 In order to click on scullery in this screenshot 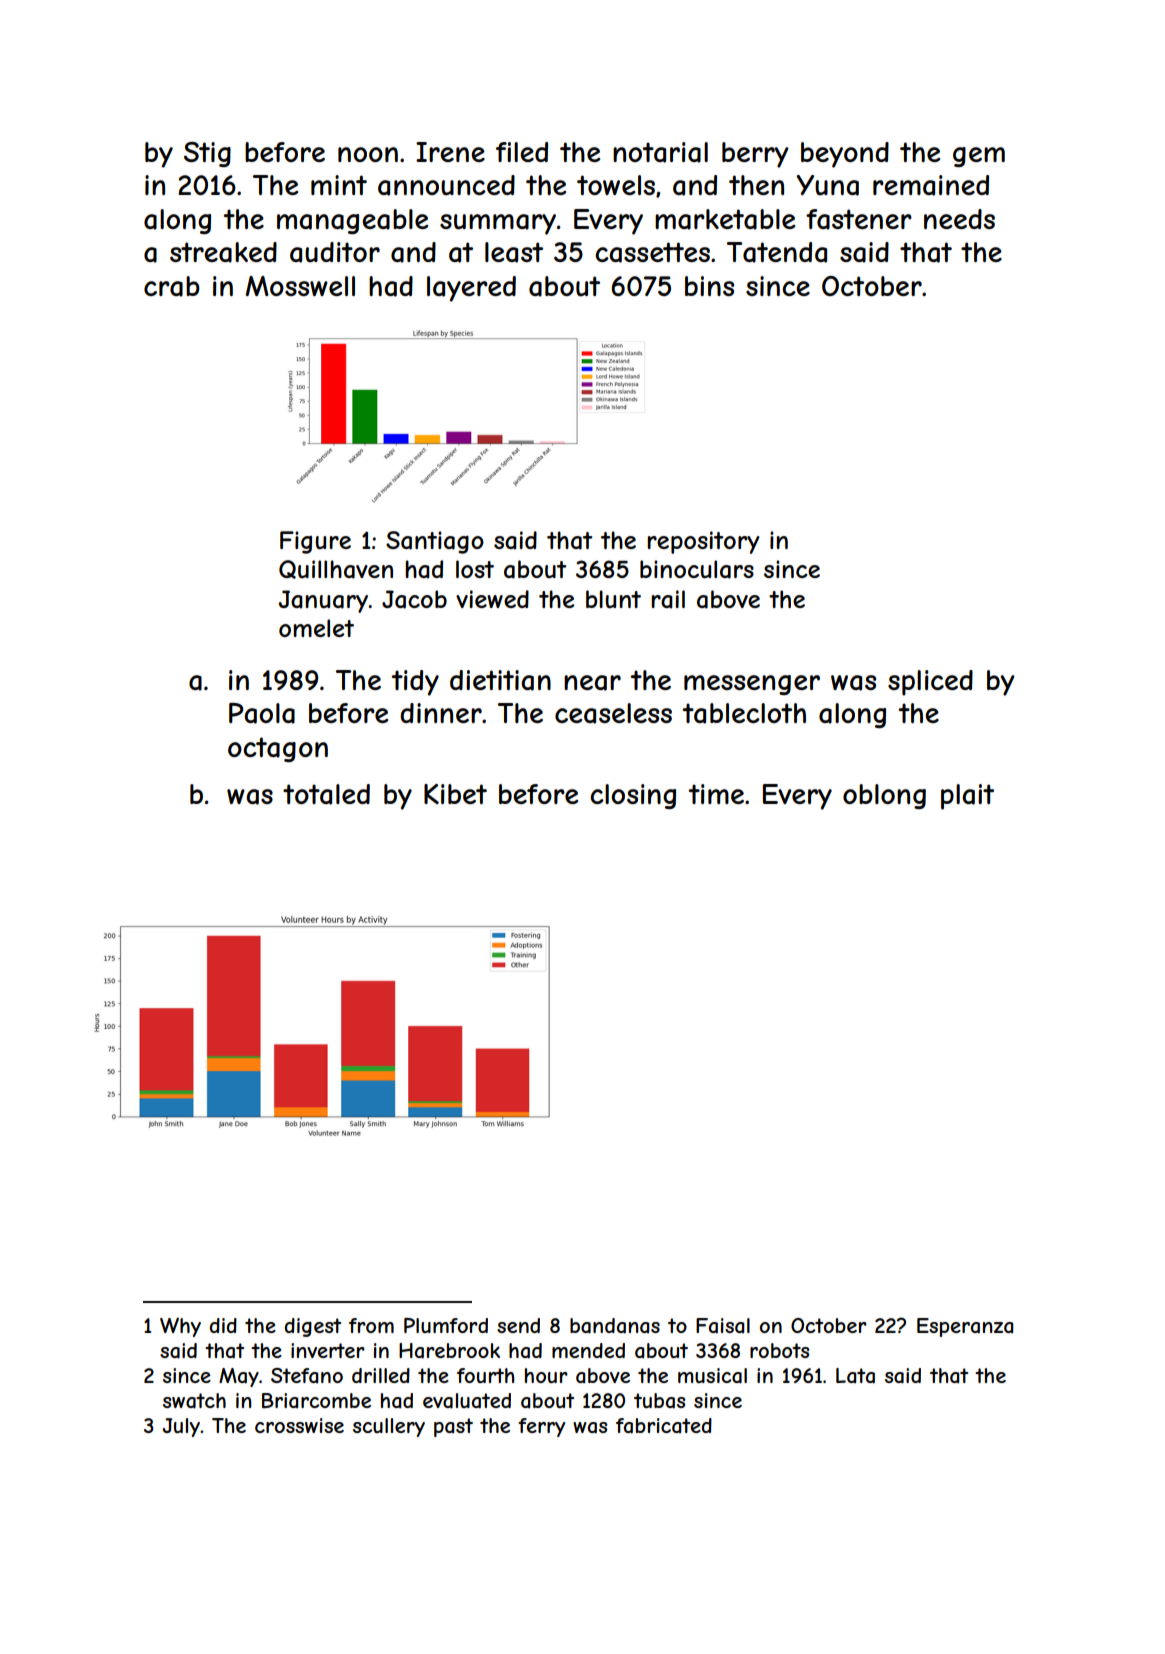, I will do `click(389, 1427)`.
